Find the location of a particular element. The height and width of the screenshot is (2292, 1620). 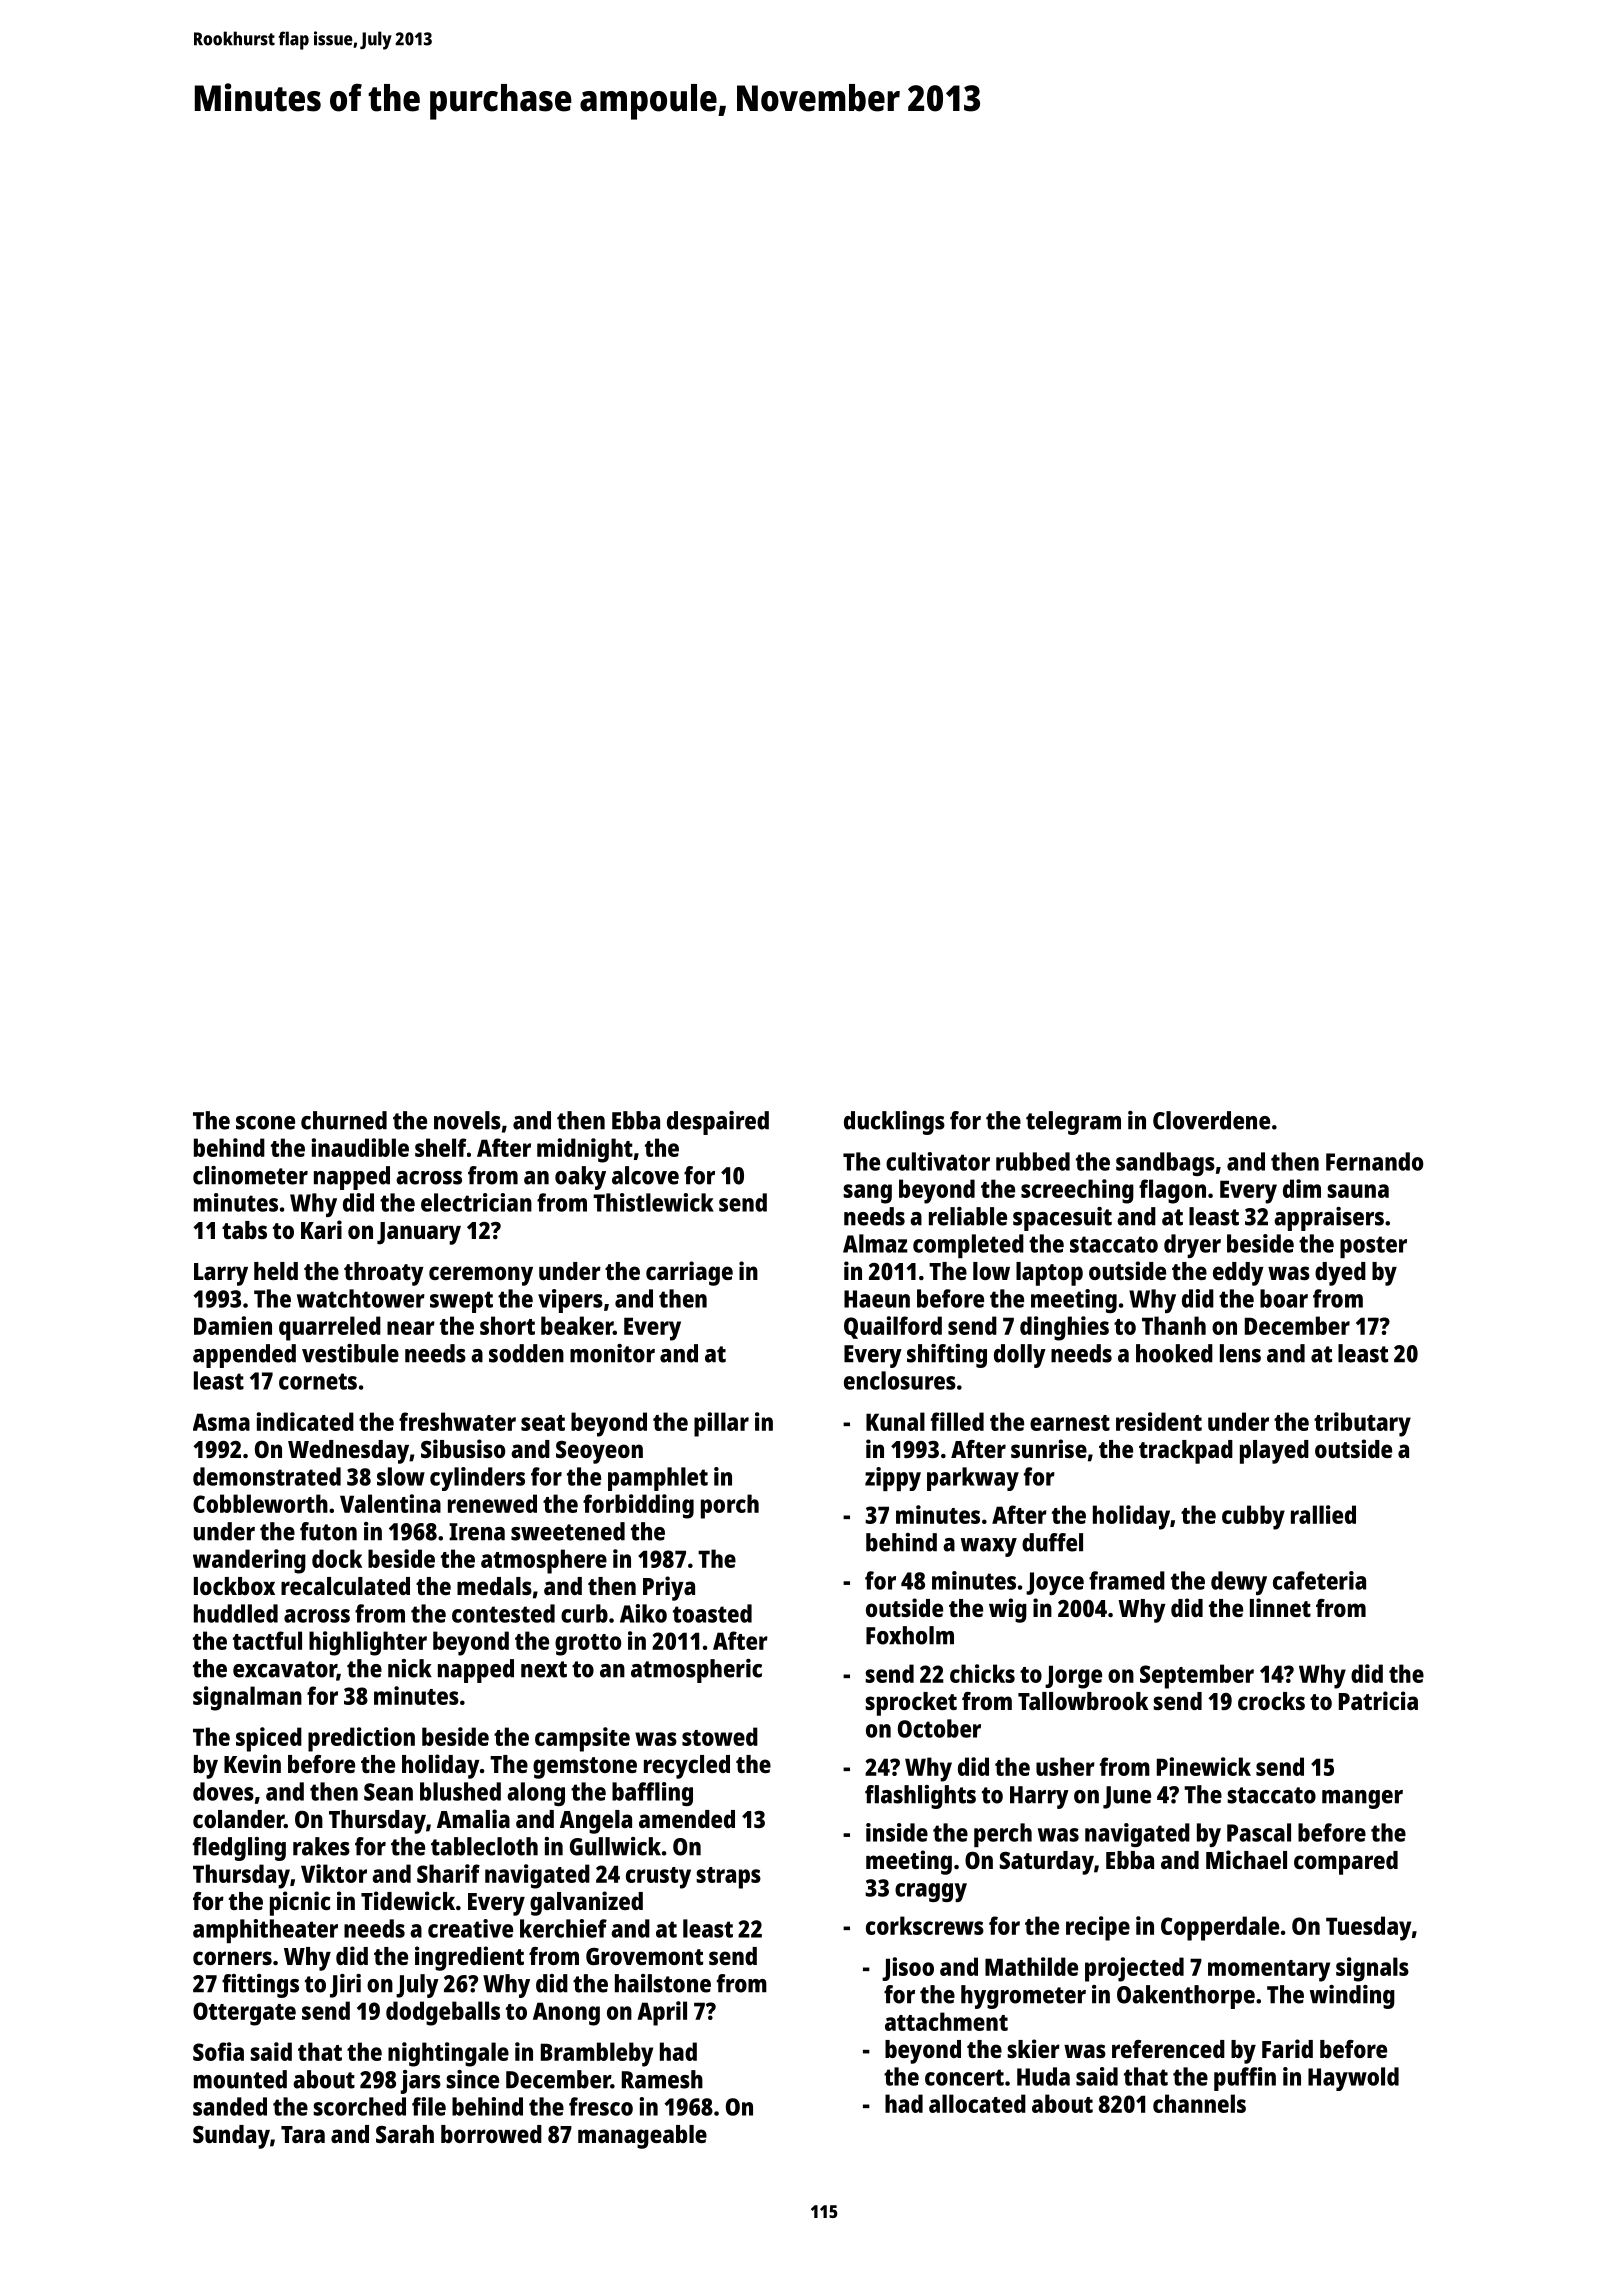

allocated is located at coordinates (977, 2103).
